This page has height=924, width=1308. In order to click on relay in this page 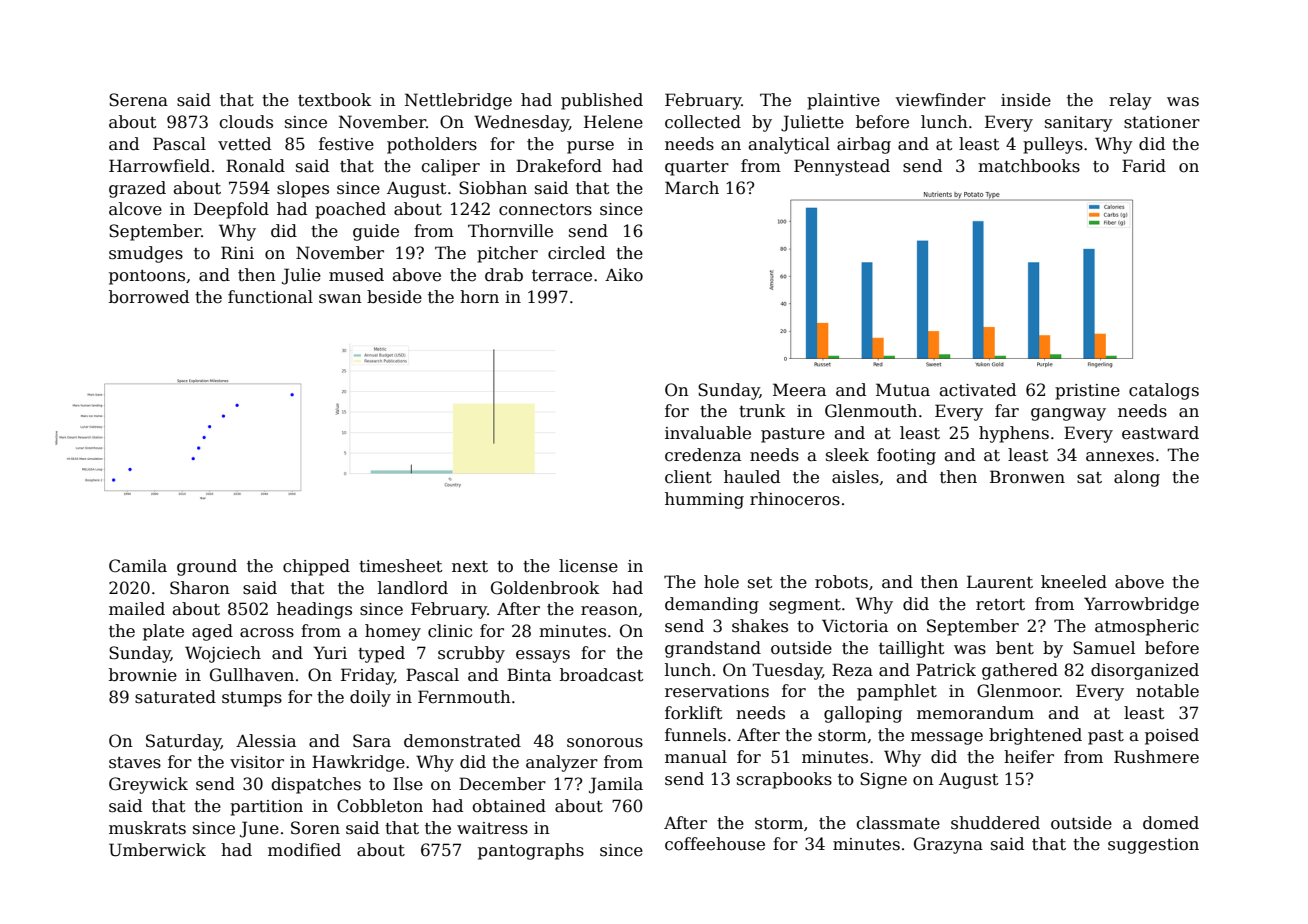, I will do `click(1130, 101)`.
